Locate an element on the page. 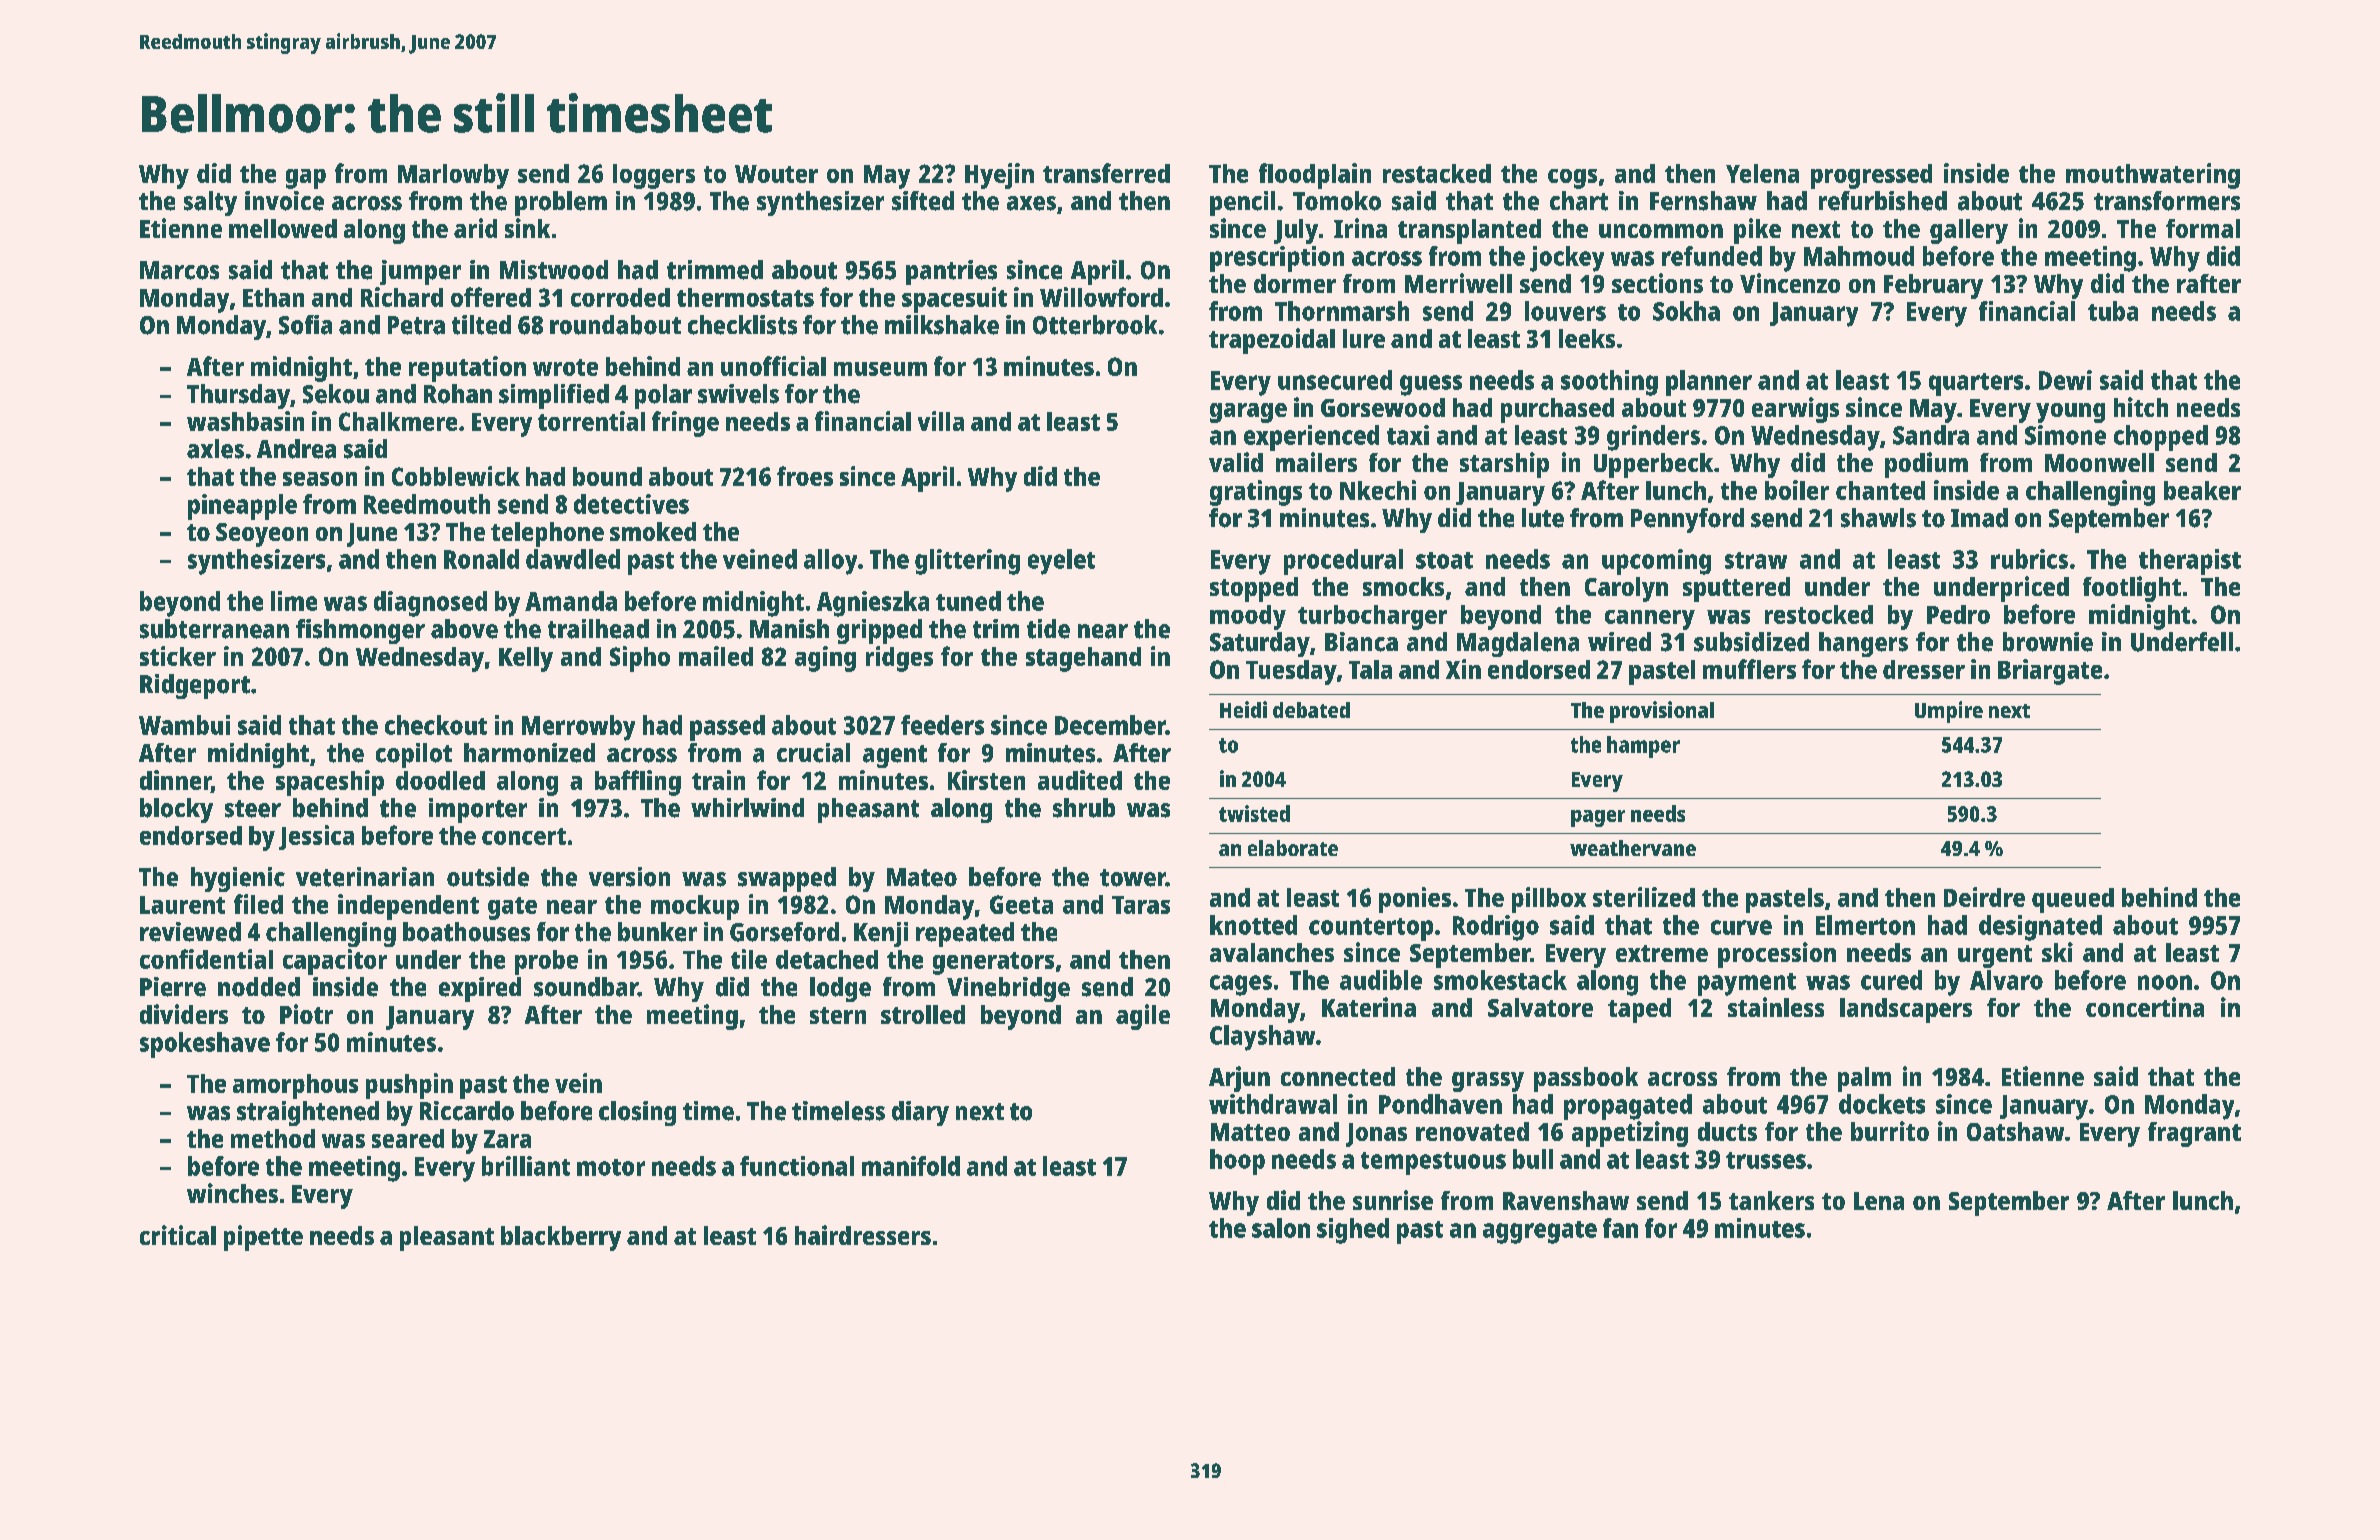  pleasant is located at coordinates (447, 1238).
